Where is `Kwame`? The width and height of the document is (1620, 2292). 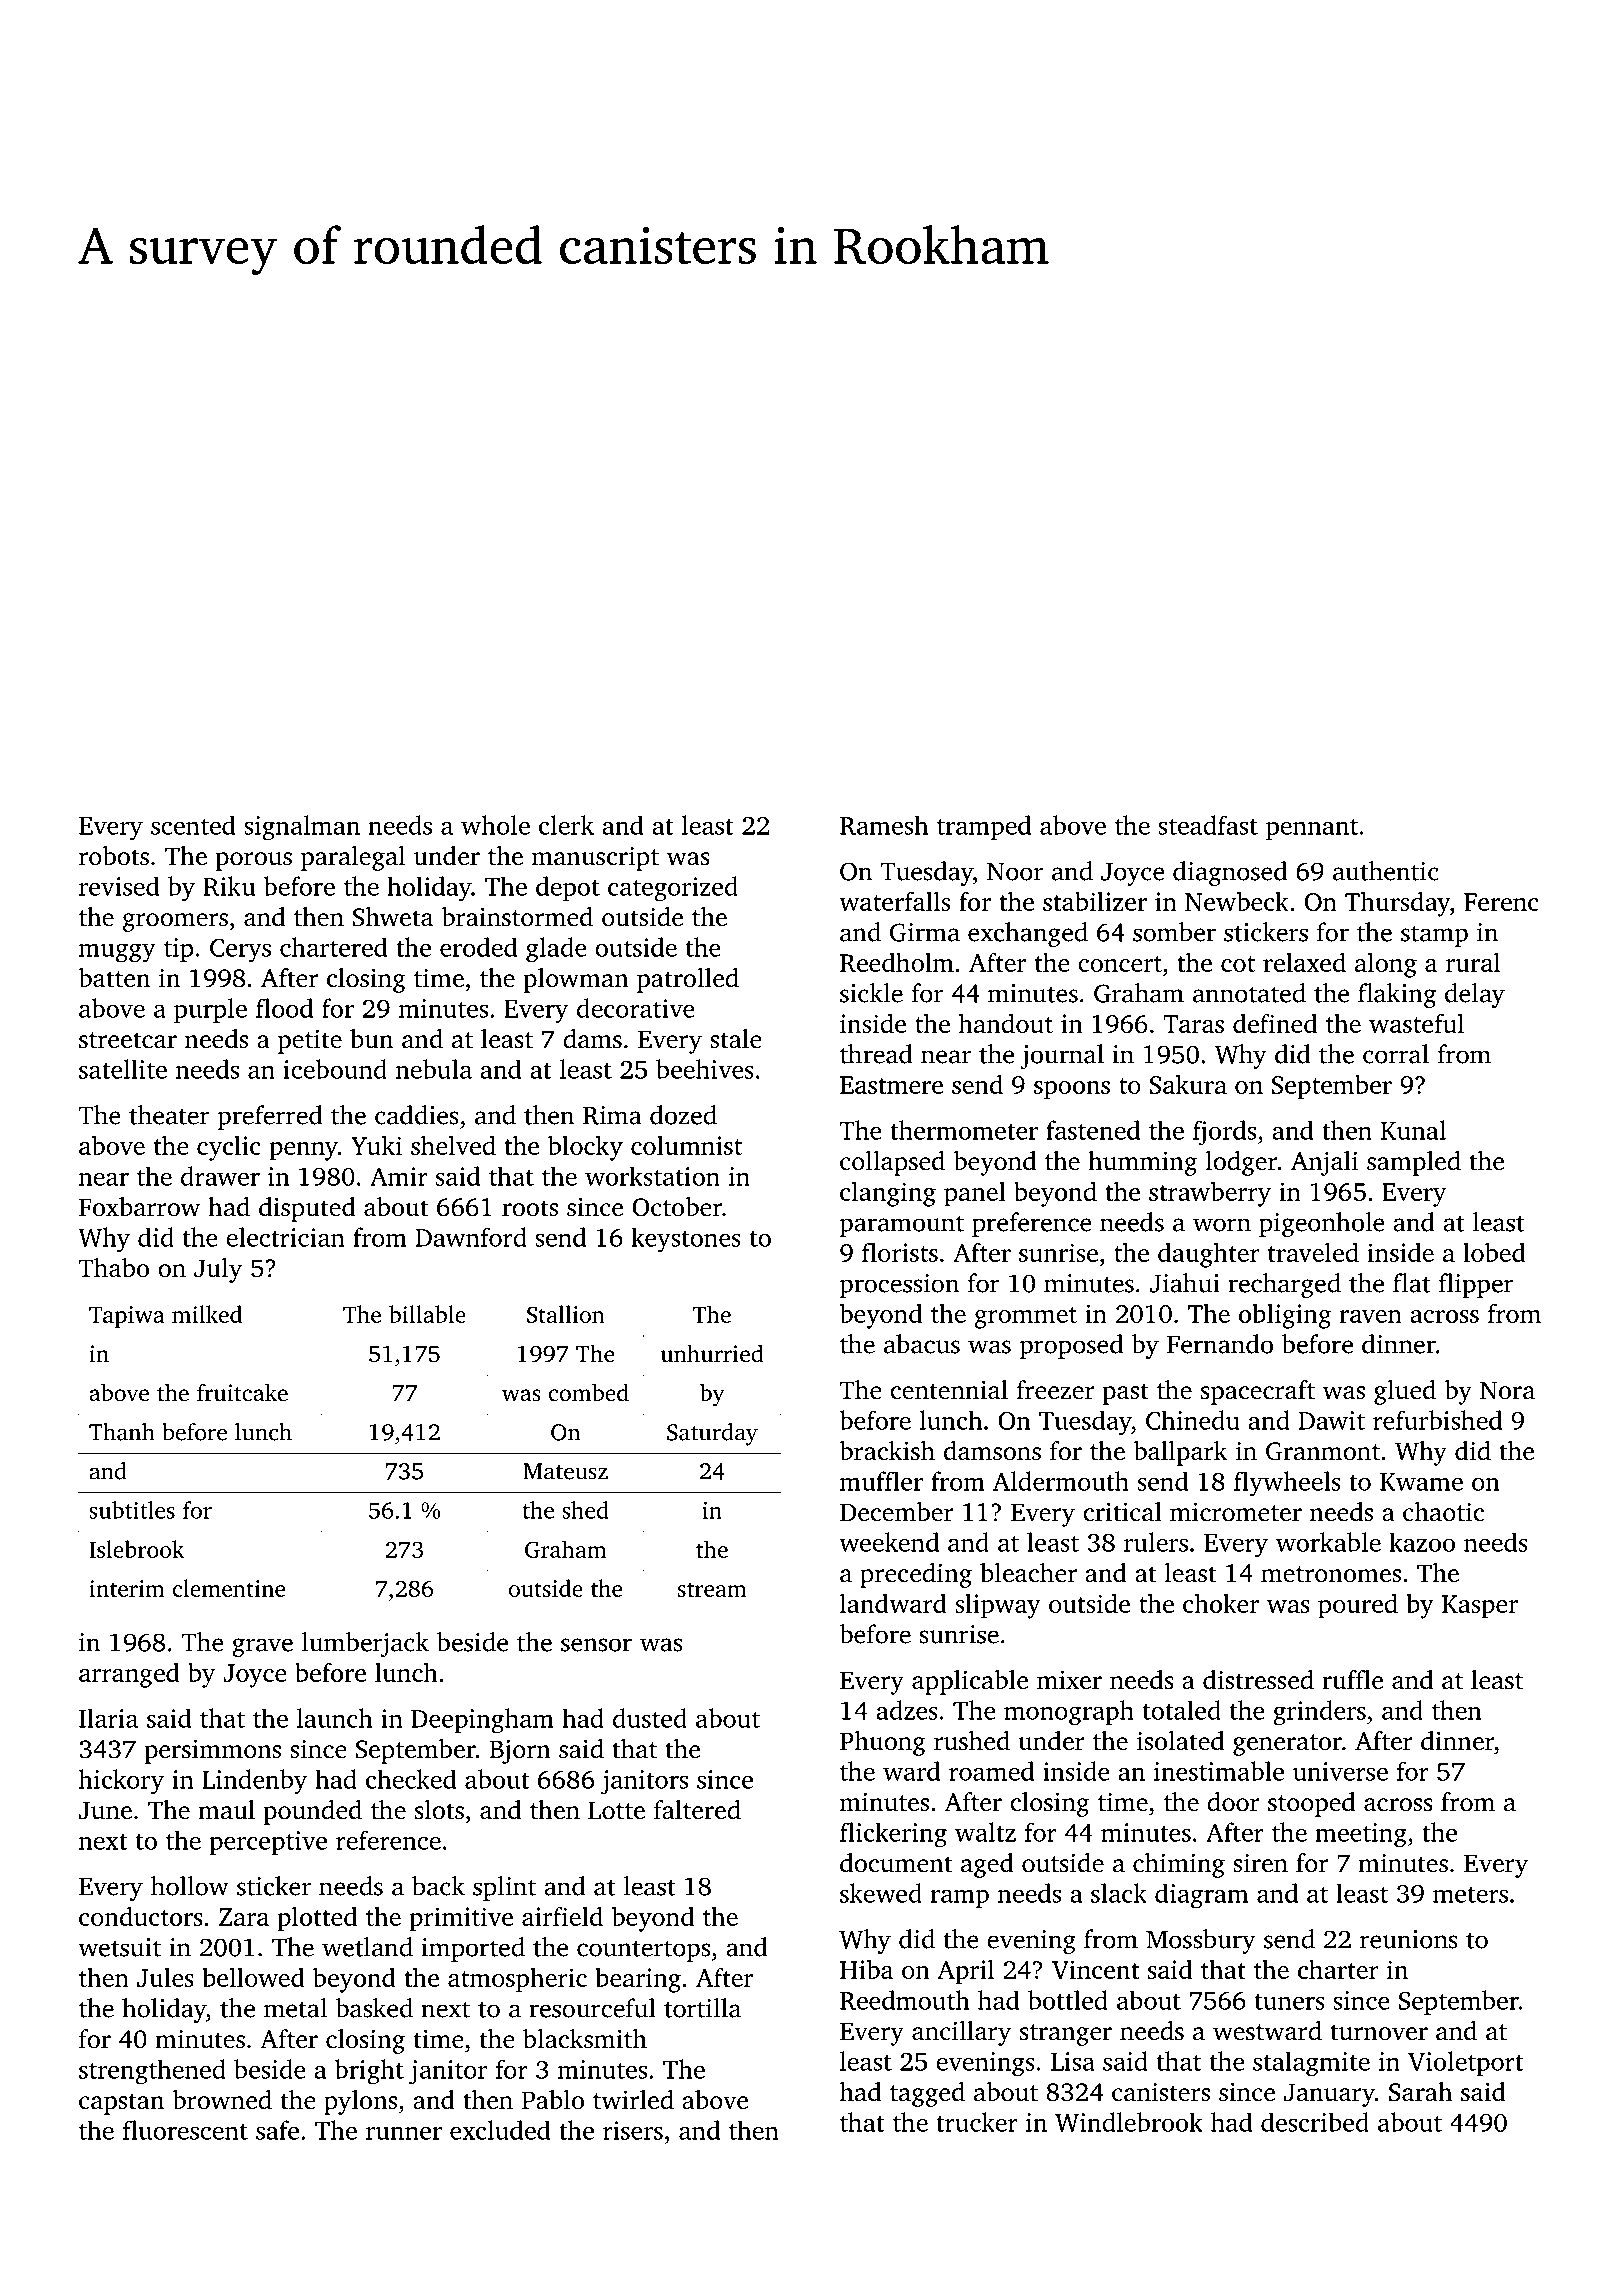
Kwame is located at coordinates (1421, 1482).
